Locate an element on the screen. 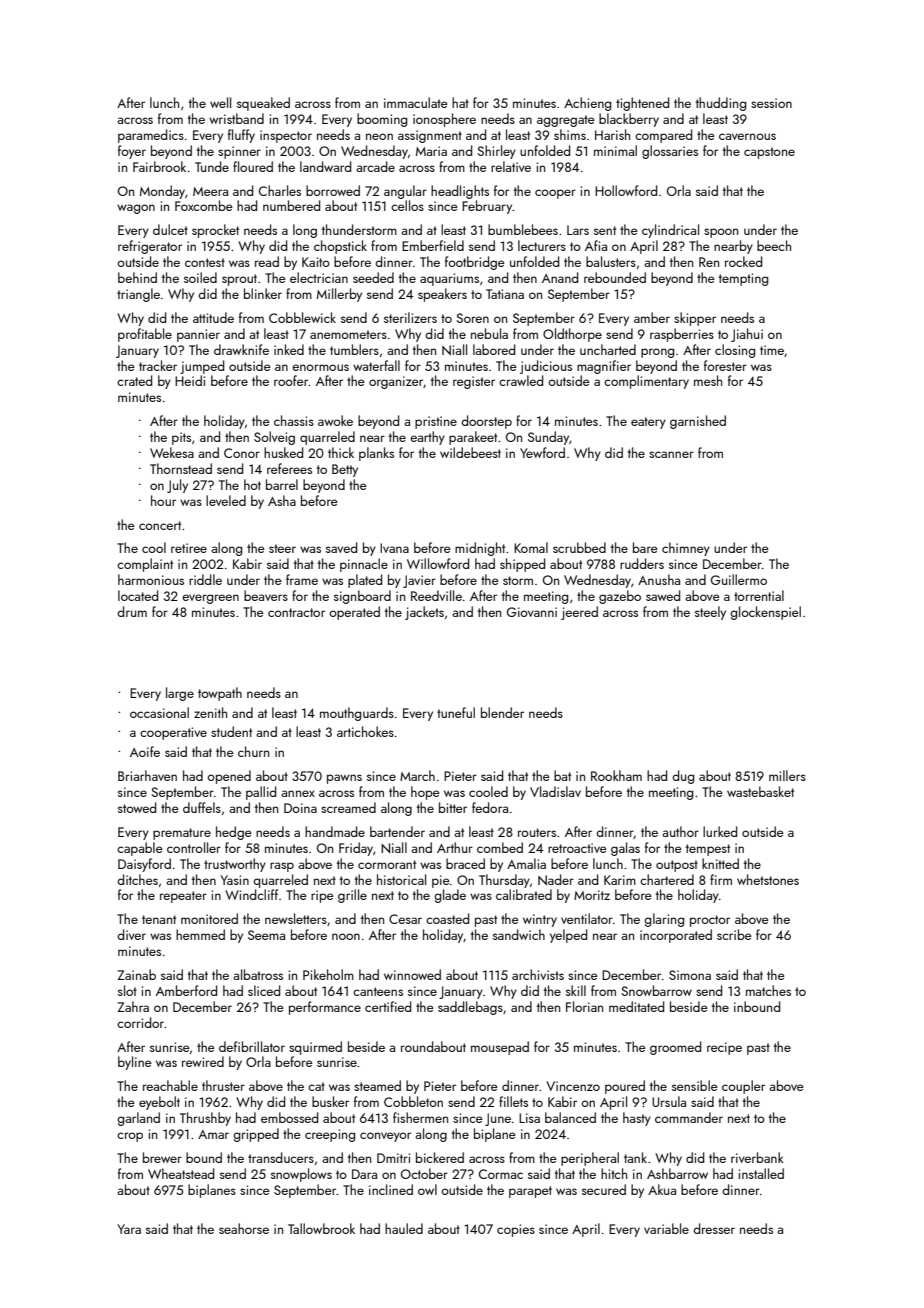 Image resolution: width=924 pixels, height=1308 pixels. squeaked is located at coordinates (263, 104).
